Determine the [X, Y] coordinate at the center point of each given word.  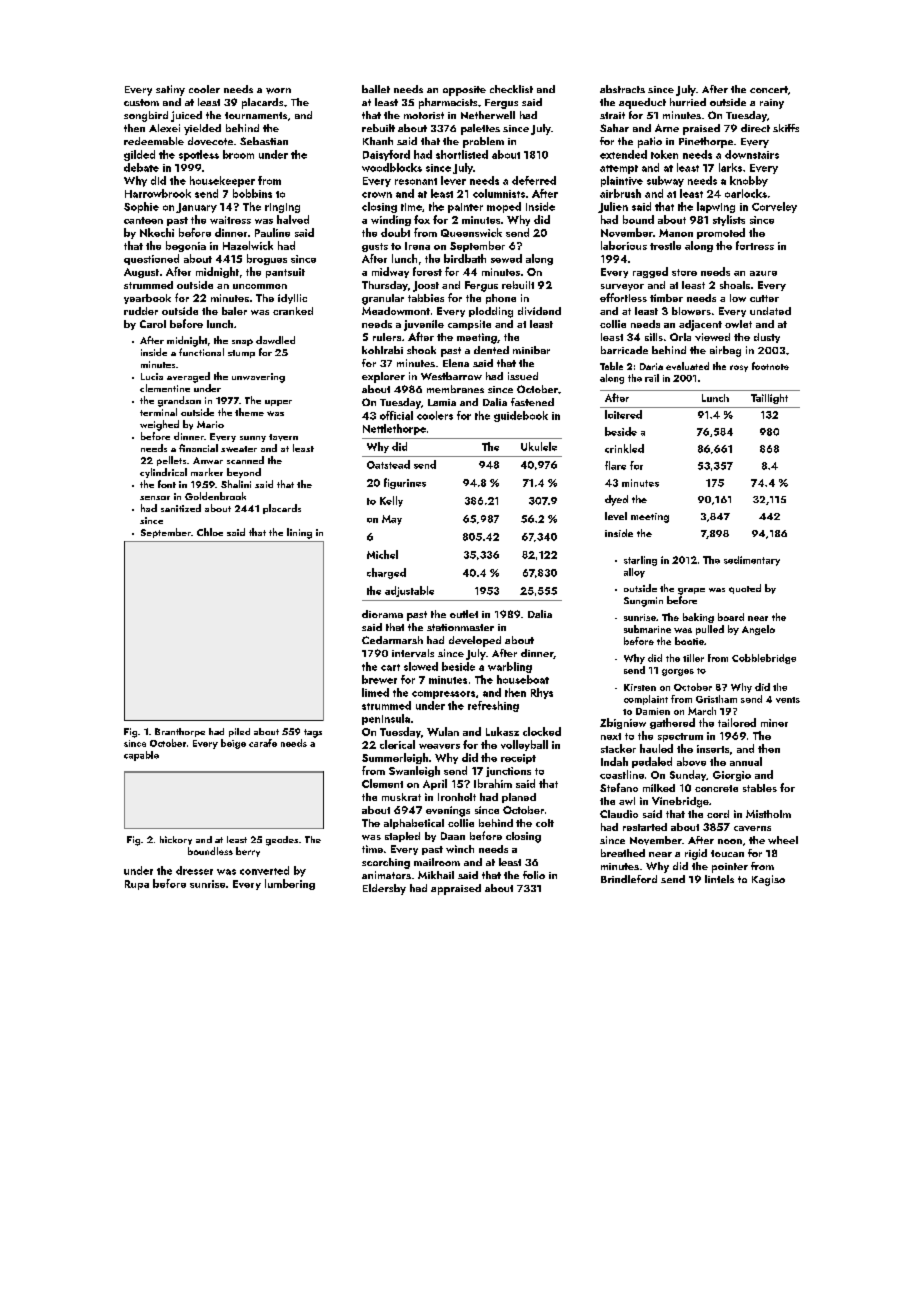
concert [769, 89]
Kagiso [768, 880]
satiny [170, 90]
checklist [511, 89]
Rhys [542, 693]
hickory [176, 840]
